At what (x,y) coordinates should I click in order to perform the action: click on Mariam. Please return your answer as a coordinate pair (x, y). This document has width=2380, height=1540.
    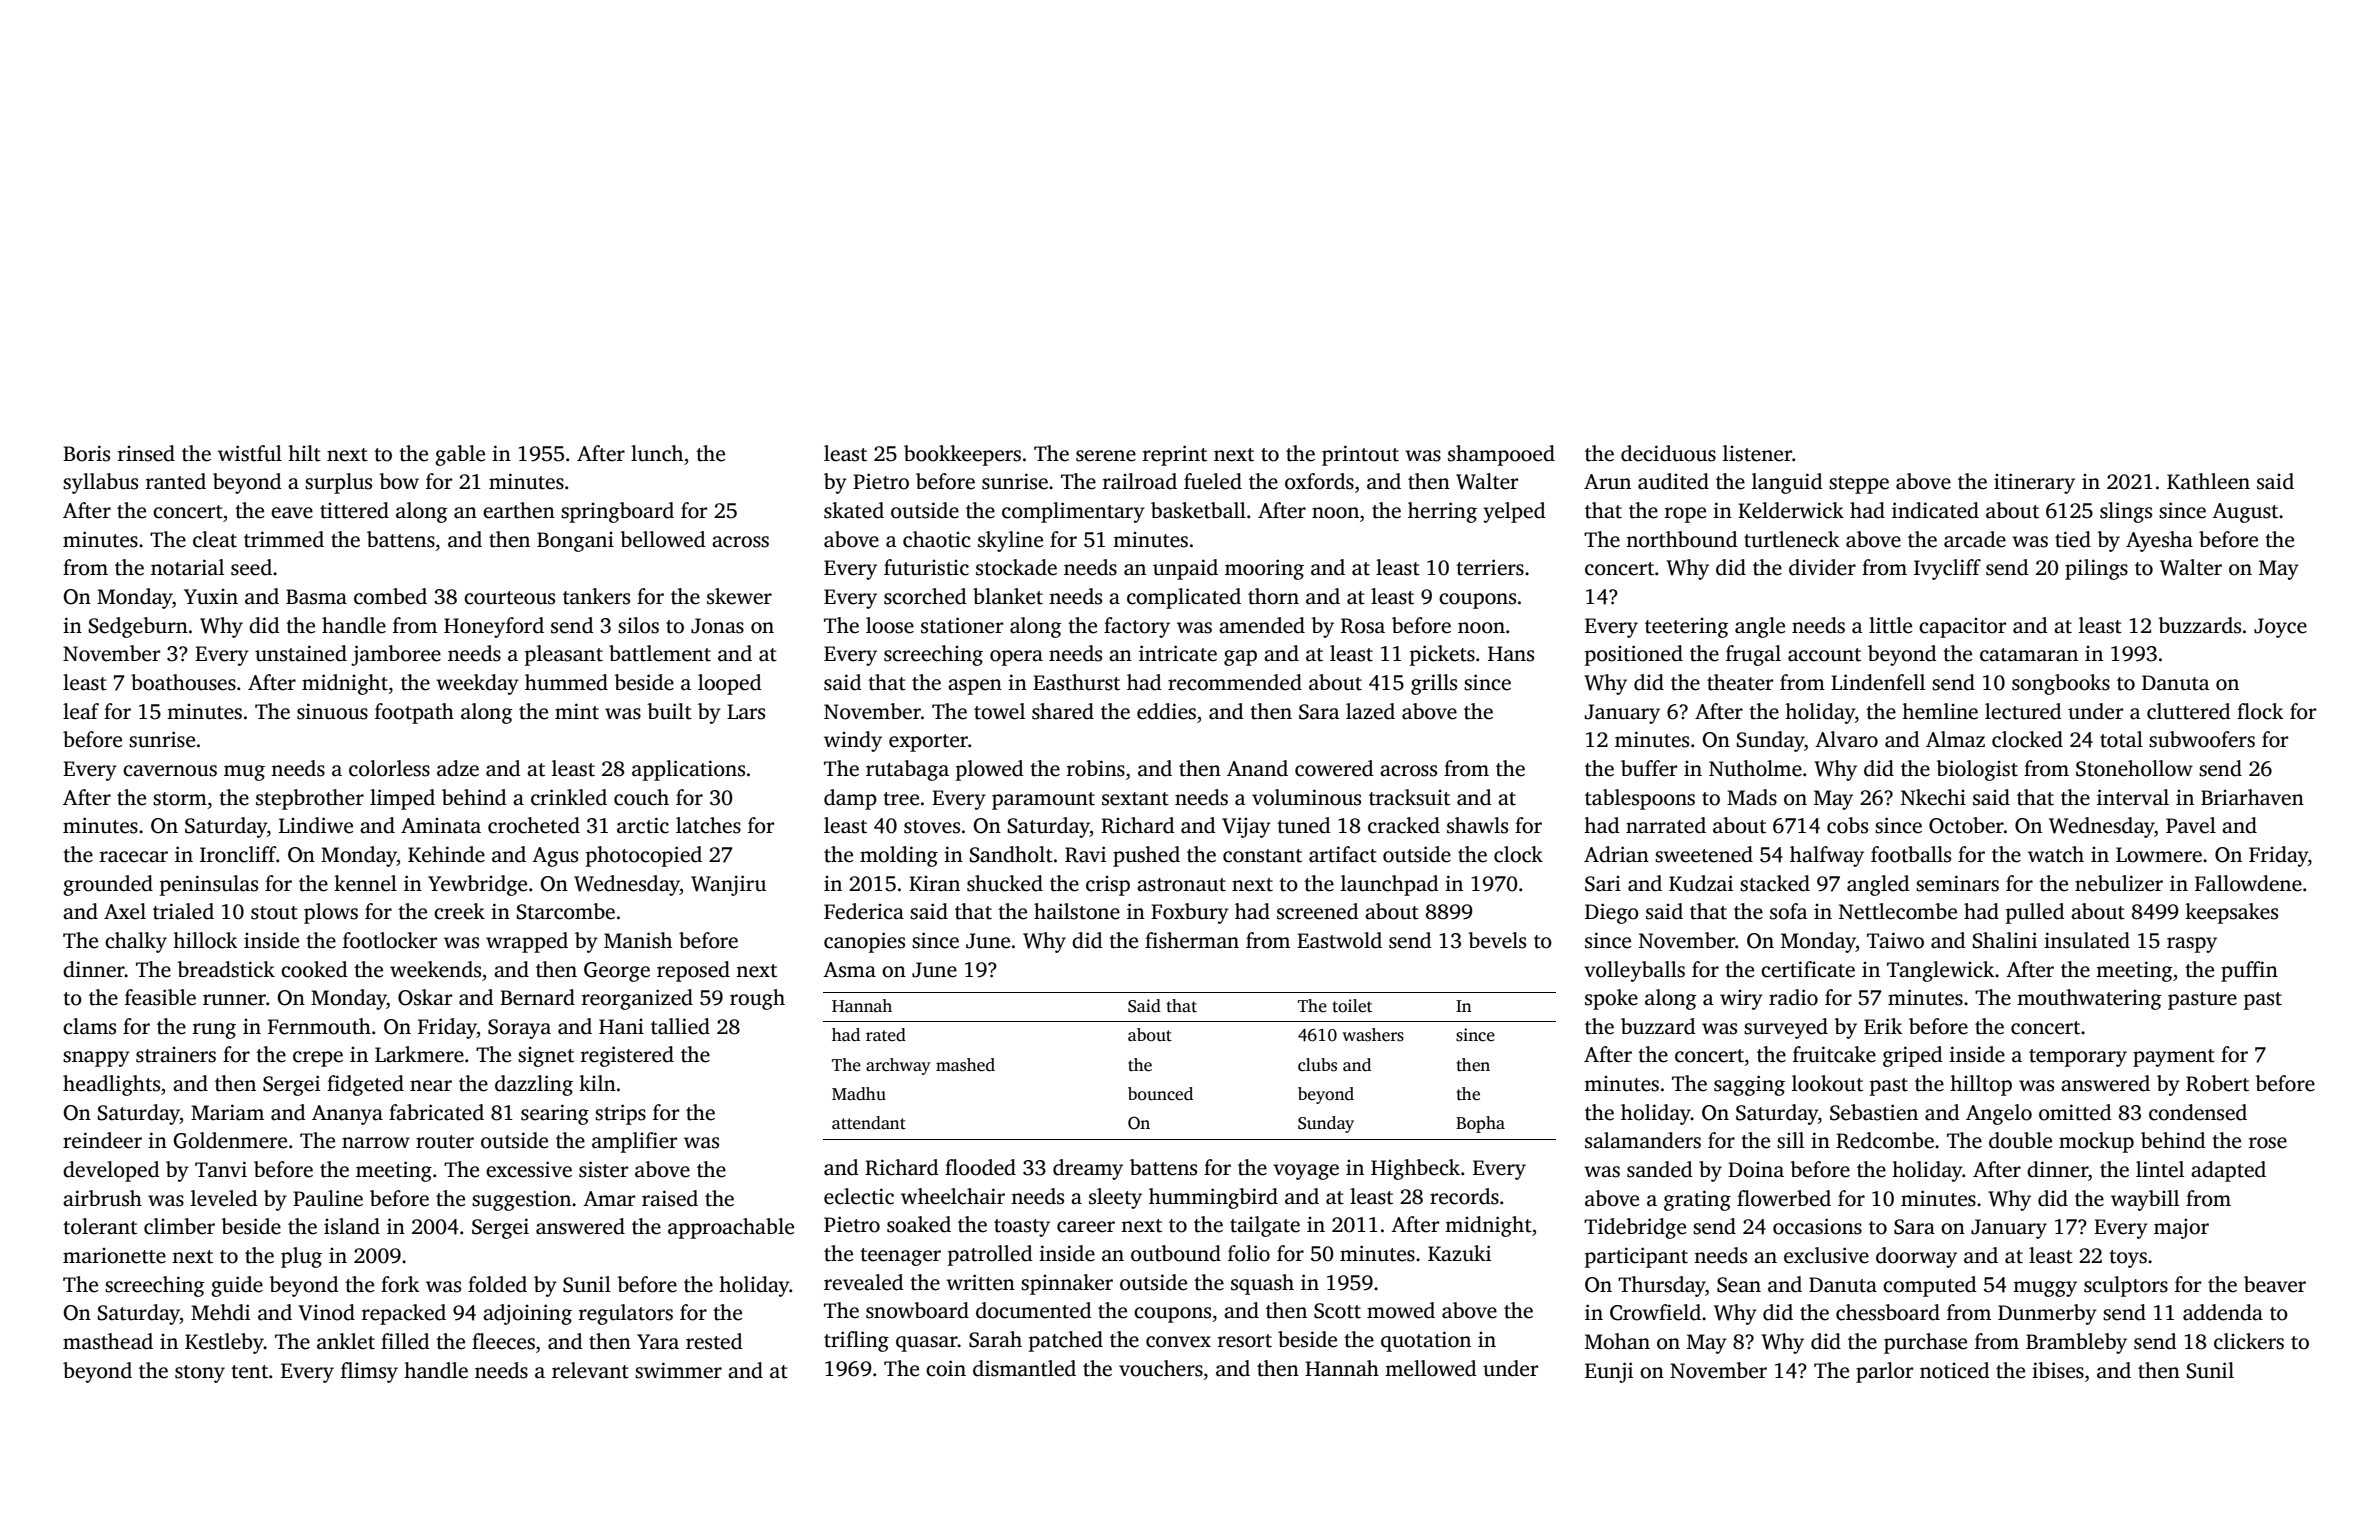
    Looking at the image, I should click on (227, 1112).
